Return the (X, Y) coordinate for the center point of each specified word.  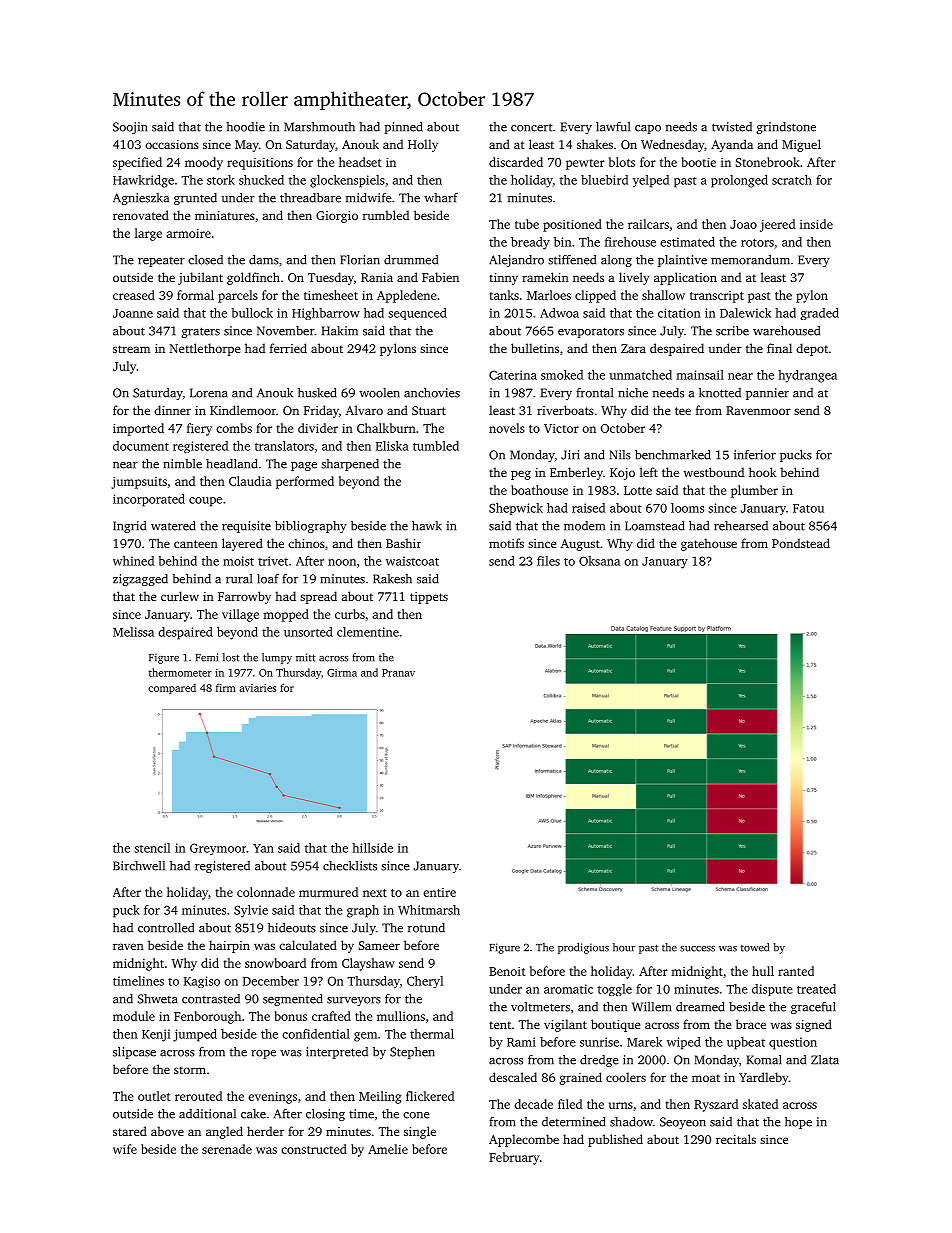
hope (798, 1123)
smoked (562, 375)
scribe (732, 331)
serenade (227, 1149)
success (697, 949)
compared (172, 689)
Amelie (388, 1149)
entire (439, 892)
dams (264, 260)
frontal (594, 393)
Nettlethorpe (205, 349)
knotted (720, 393)
